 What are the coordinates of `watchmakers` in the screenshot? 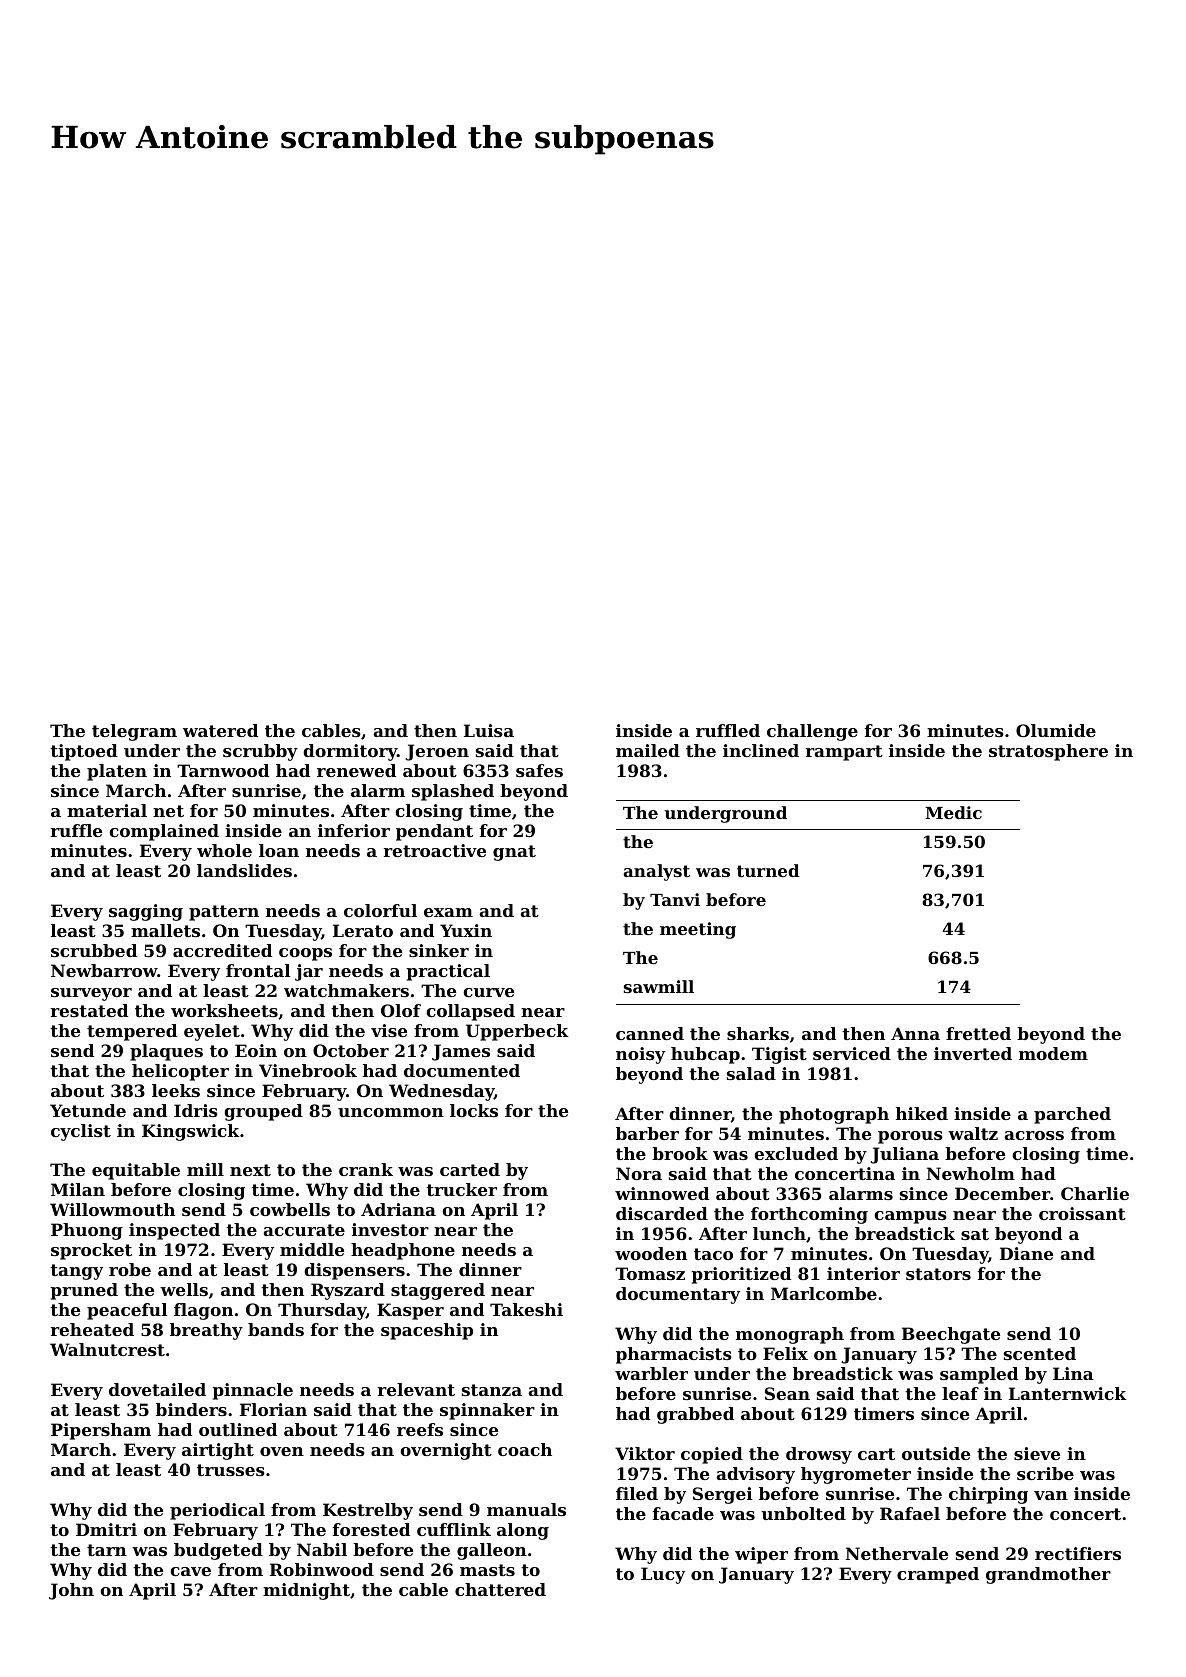 It's located at (346, 990).
